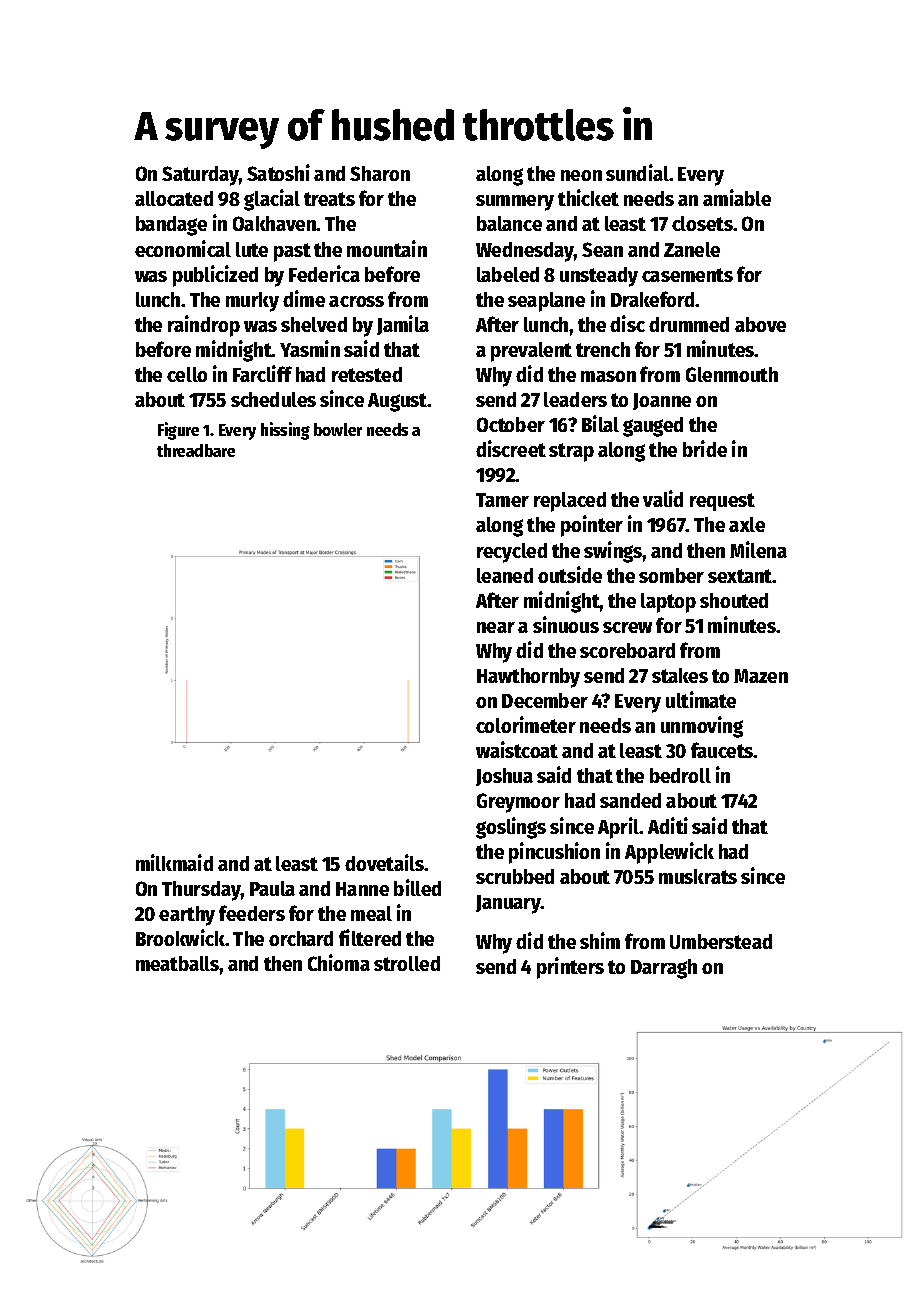 This image has height=1314, width=924. What do you see at coordinates (380, 173) in the image?
I see `Sharon` at bounding box center [380, 173].
